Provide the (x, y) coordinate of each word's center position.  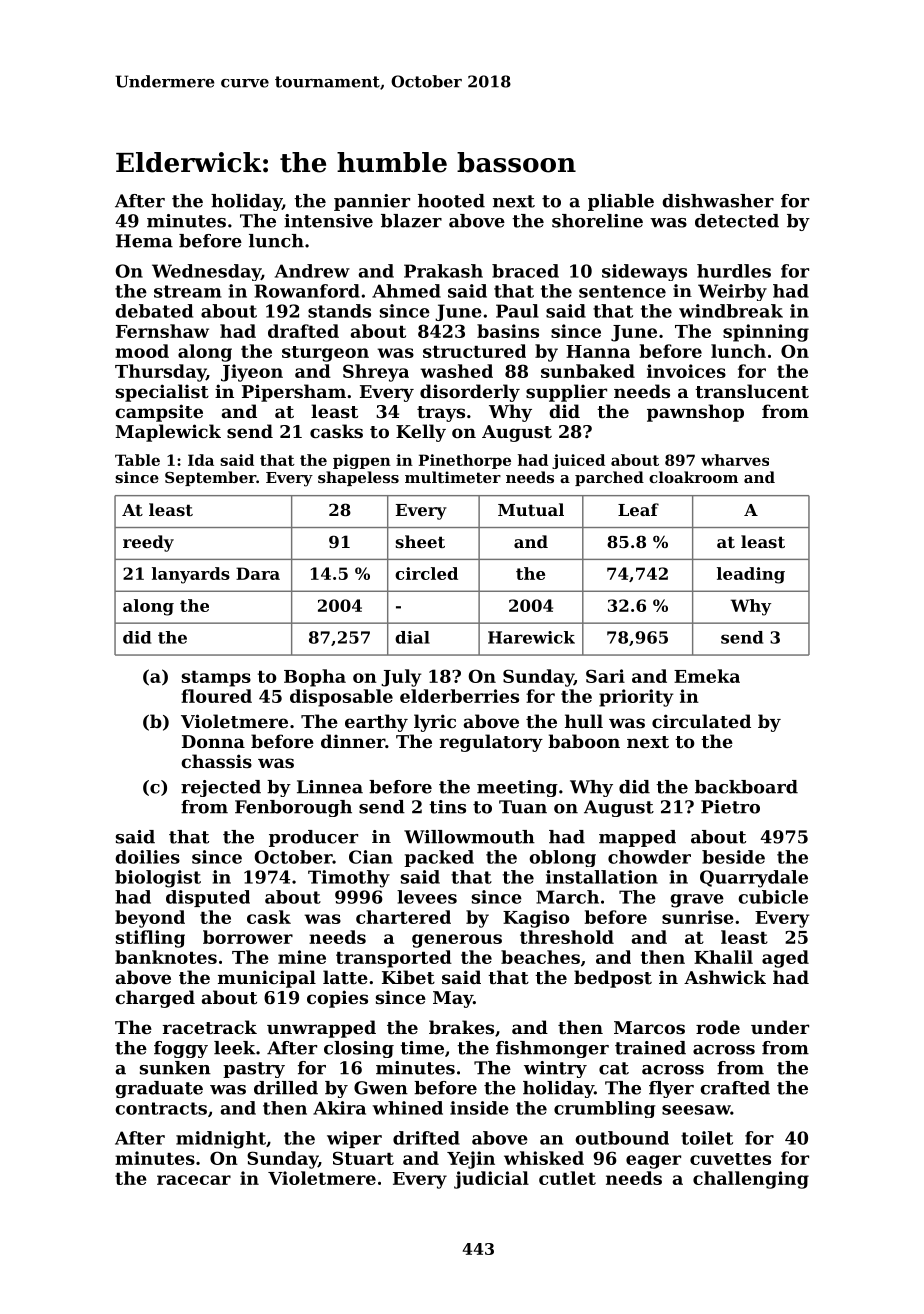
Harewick (531, 637)
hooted (451, 201)
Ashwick (725, 977)
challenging (751, 1180)
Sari (605, 676)
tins (447, 807)
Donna (213, 741)
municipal (267, 979)
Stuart (363, 1158)
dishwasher (718, 201)
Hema (144, 241)
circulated (701, 721)
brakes (461, 1027)
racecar (194, 1180)
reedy (148, 543)
